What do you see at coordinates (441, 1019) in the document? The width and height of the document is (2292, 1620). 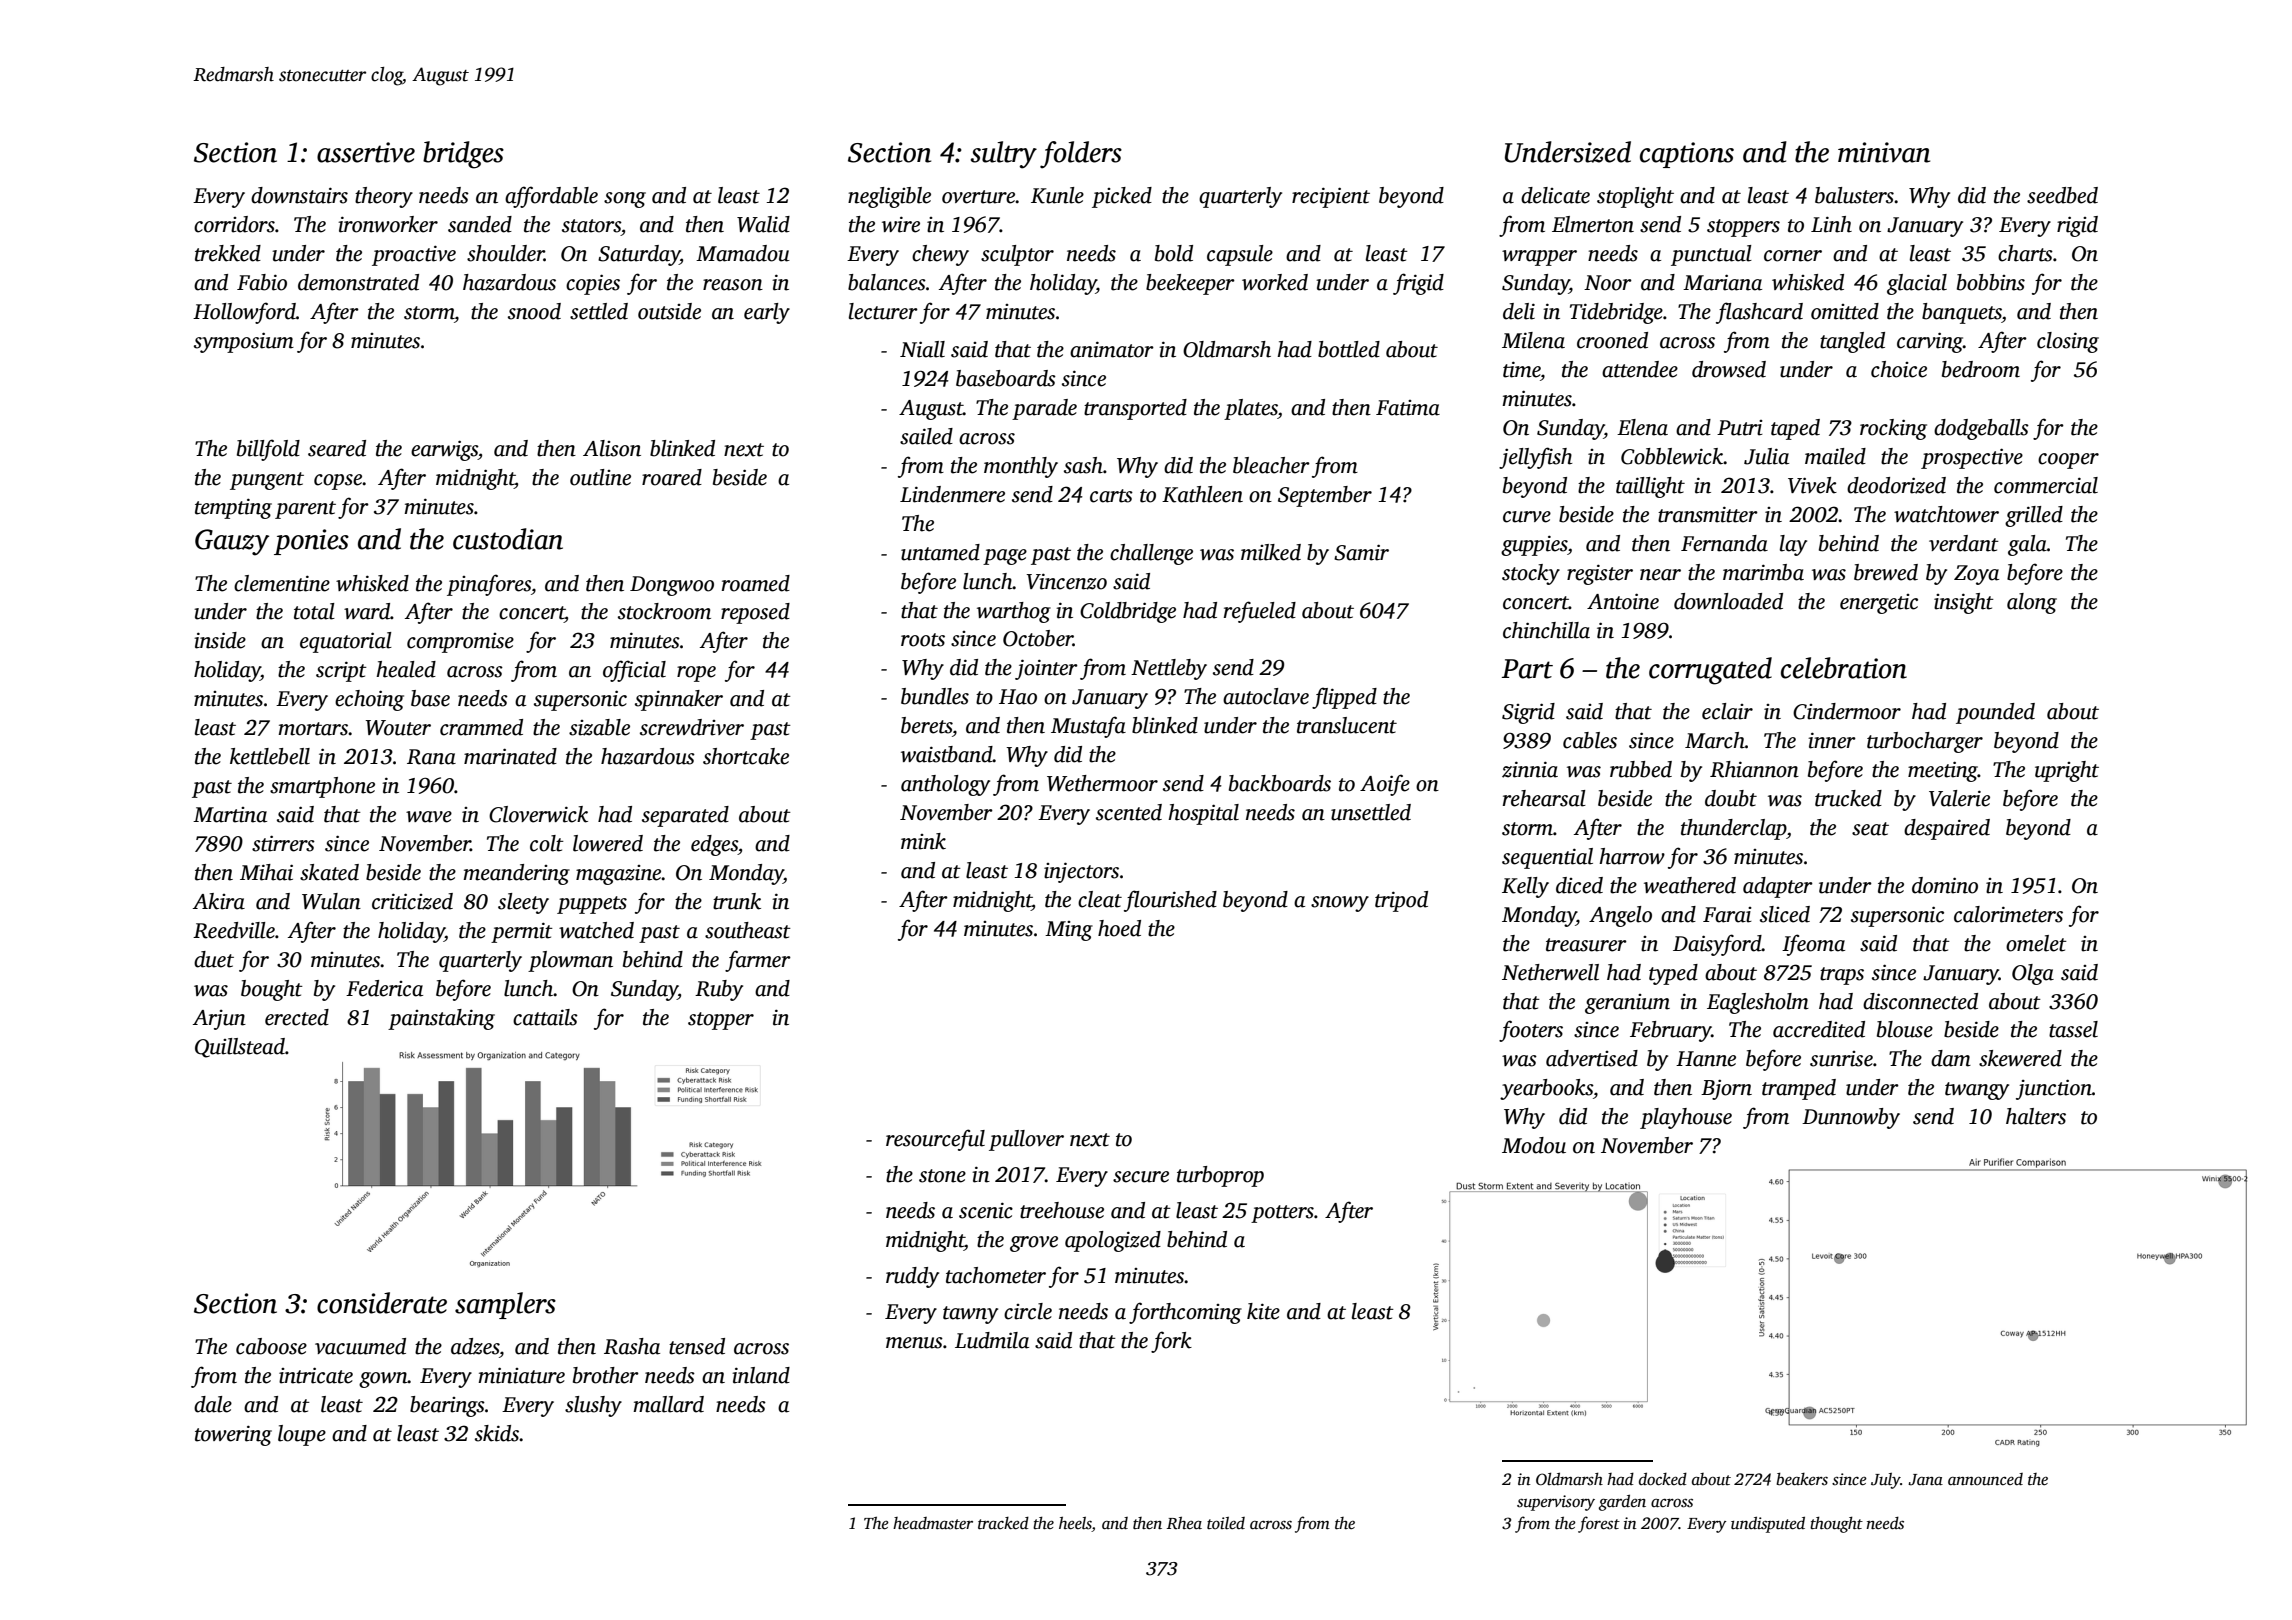 I see `painstaking` at bounding box center [441, 1019].
